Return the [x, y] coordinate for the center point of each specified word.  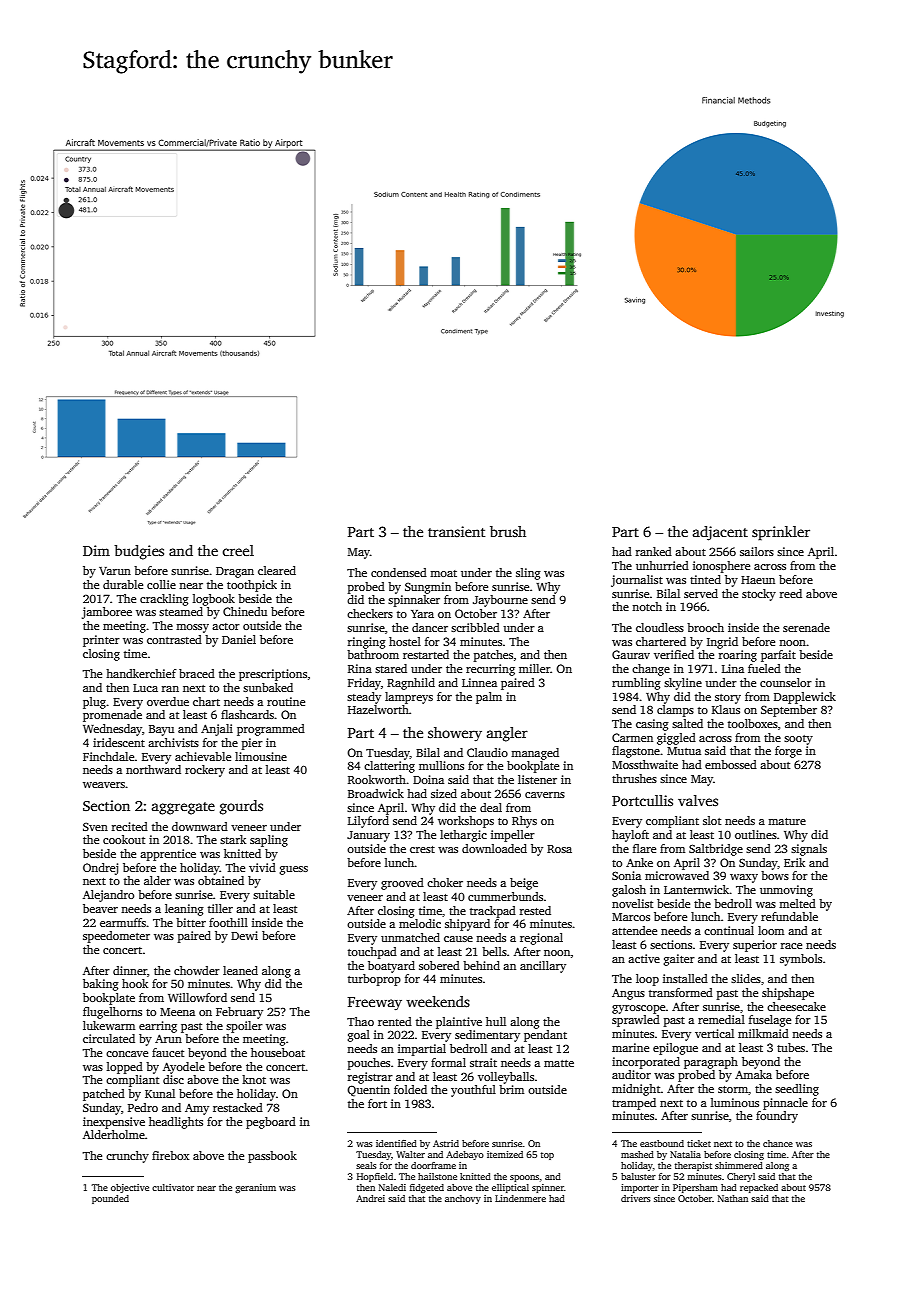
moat [443, 573]
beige [524, 884]
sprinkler [781, 533]
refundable [789, 916]
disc [173, 1079]
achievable [203, 756]
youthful [473, 1091]
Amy [197, 1109]
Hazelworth [378, 709]
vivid [262, 867]
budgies [139, 552]
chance [778, 1143]
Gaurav [631, 654]
